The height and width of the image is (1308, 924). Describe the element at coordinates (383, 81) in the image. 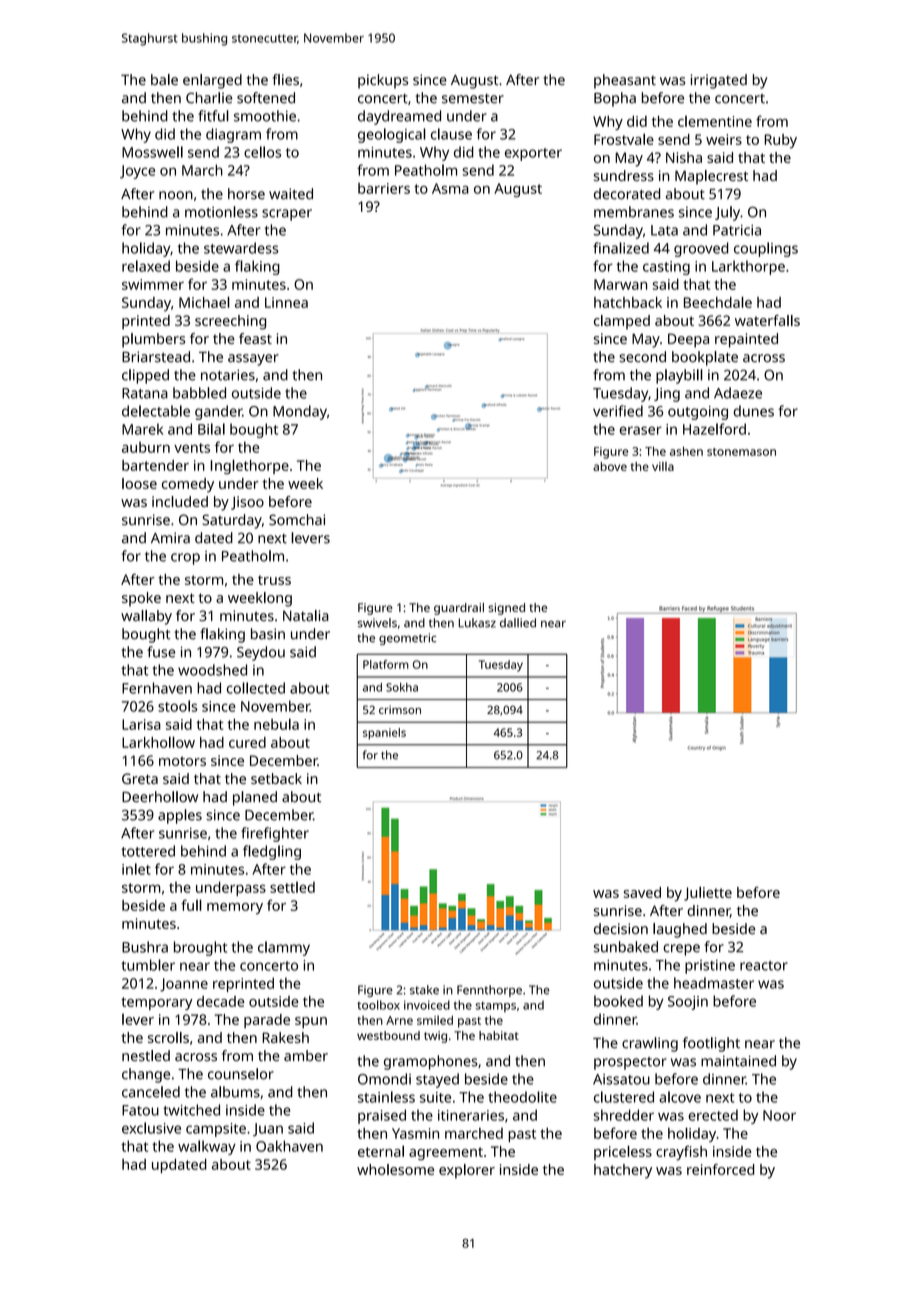

I see `pickups` at that location.
